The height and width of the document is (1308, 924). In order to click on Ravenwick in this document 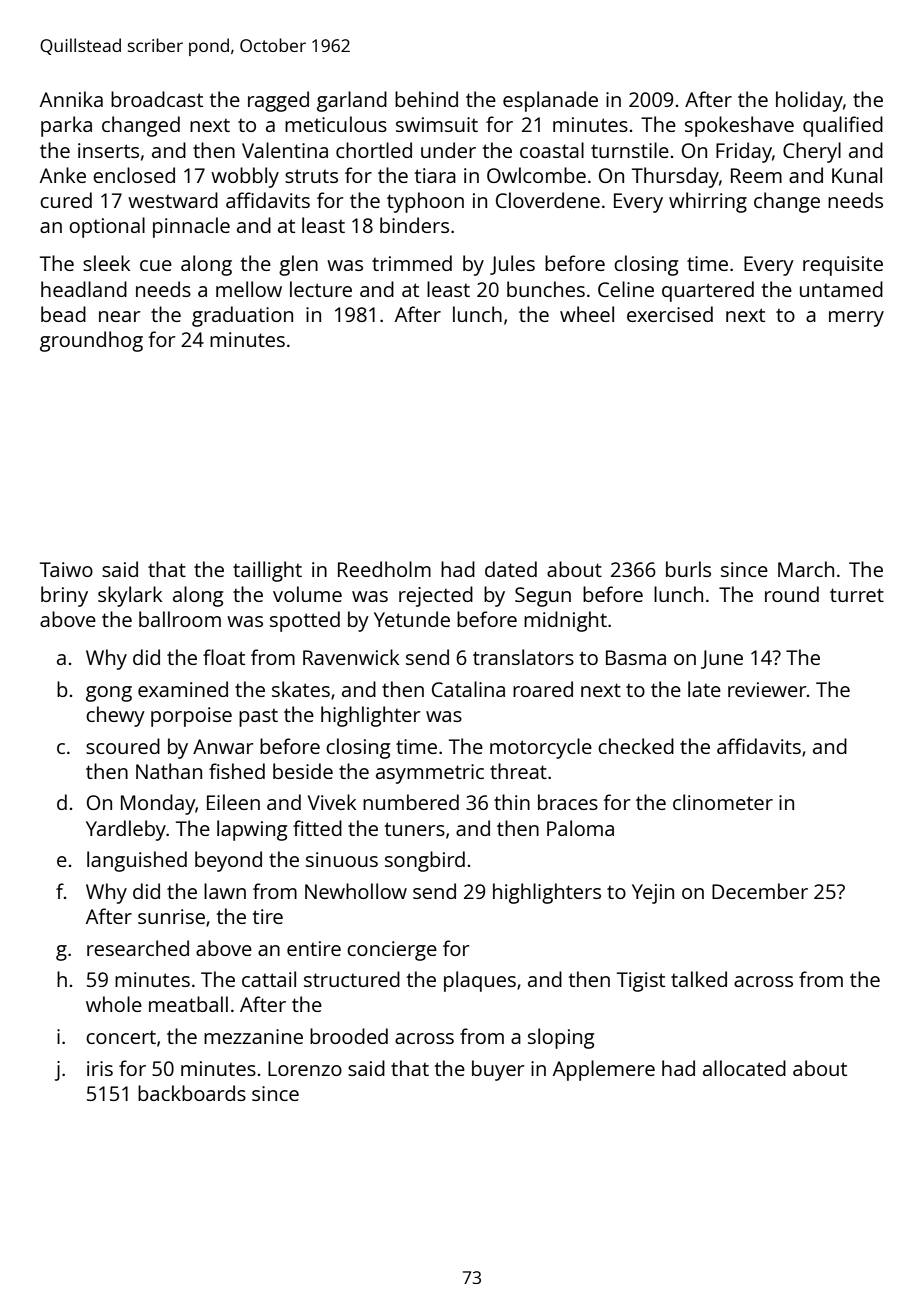, I will do `click(351, 657)`.
